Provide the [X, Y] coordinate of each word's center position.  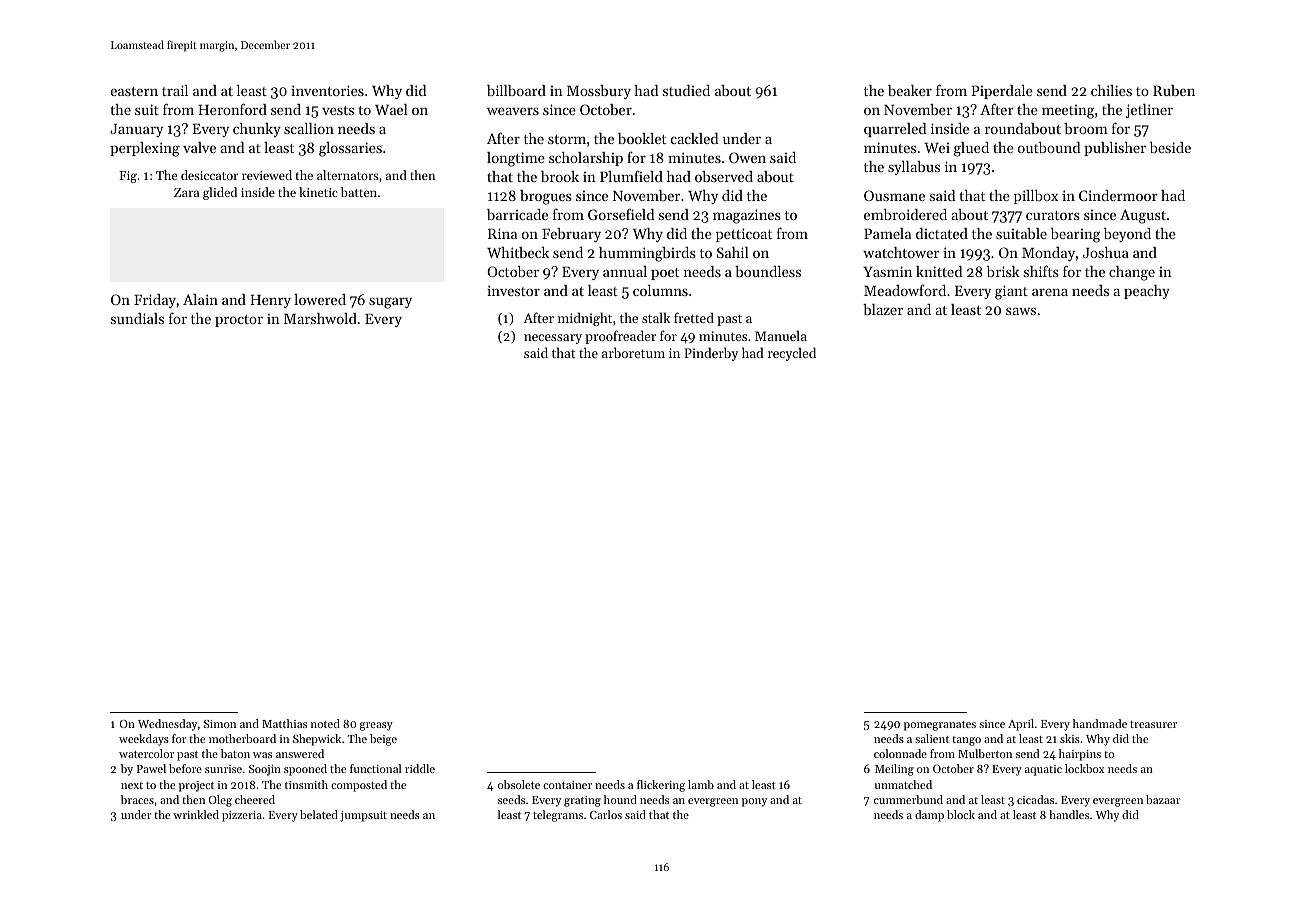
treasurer [1153, 724]
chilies [1111, 90]
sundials [137, 318]
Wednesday [167, 725]
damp [929, 816]
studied [686, 90]
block [961, 814]
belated [319, 814]
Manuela [781, 335]
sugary [390, 303]
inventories [327, 90]
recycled [792, 354]
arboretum [633, 352]
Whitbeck [518, 252]
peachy [1147, 292]
